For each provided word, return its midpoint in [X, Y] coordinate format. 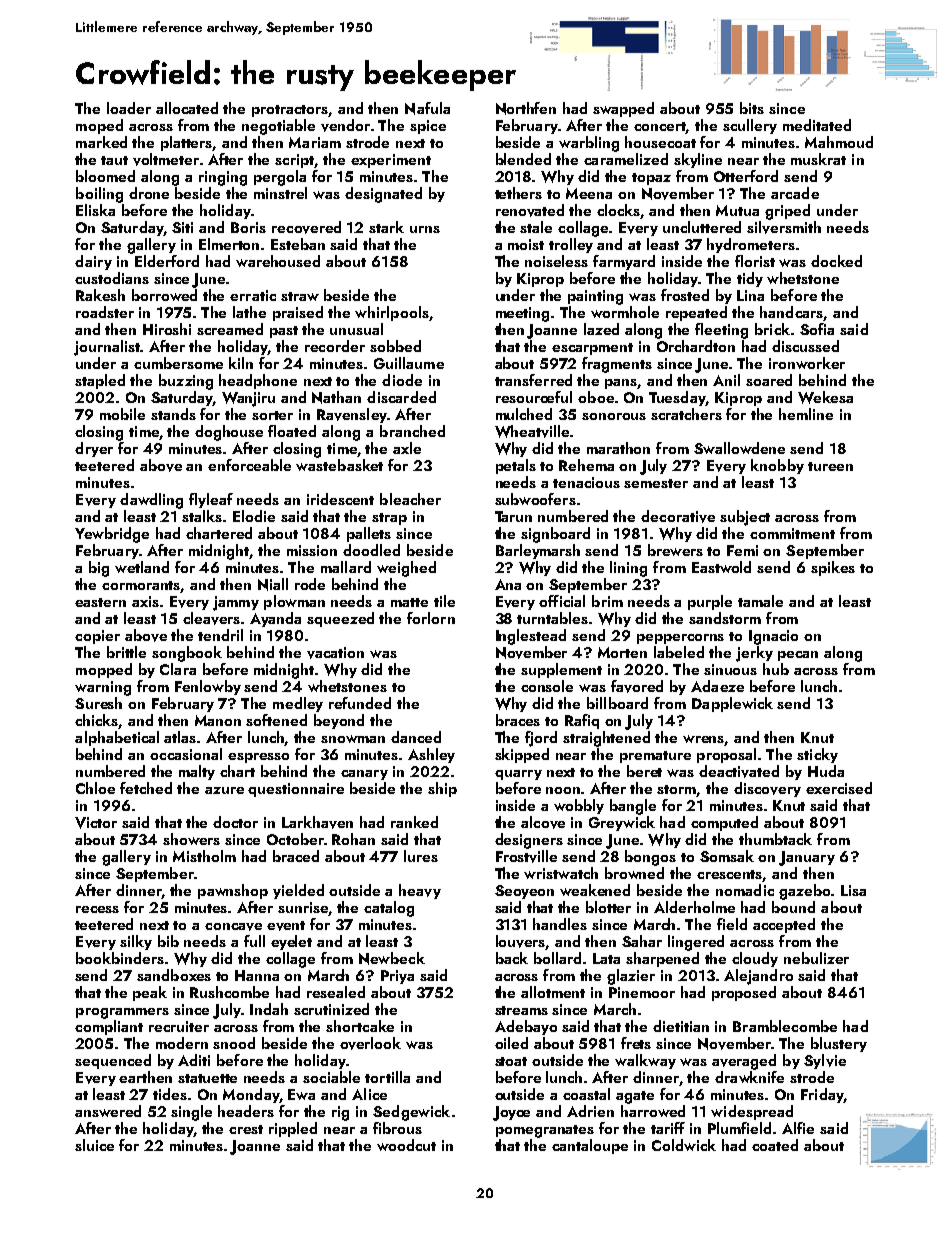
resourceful [534, 397]
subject [745, 518]
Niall [273, 584]
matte [409, 602]
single [191, 1113]
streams [521, 1010]
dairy [93, 262]
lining [628, 569]
